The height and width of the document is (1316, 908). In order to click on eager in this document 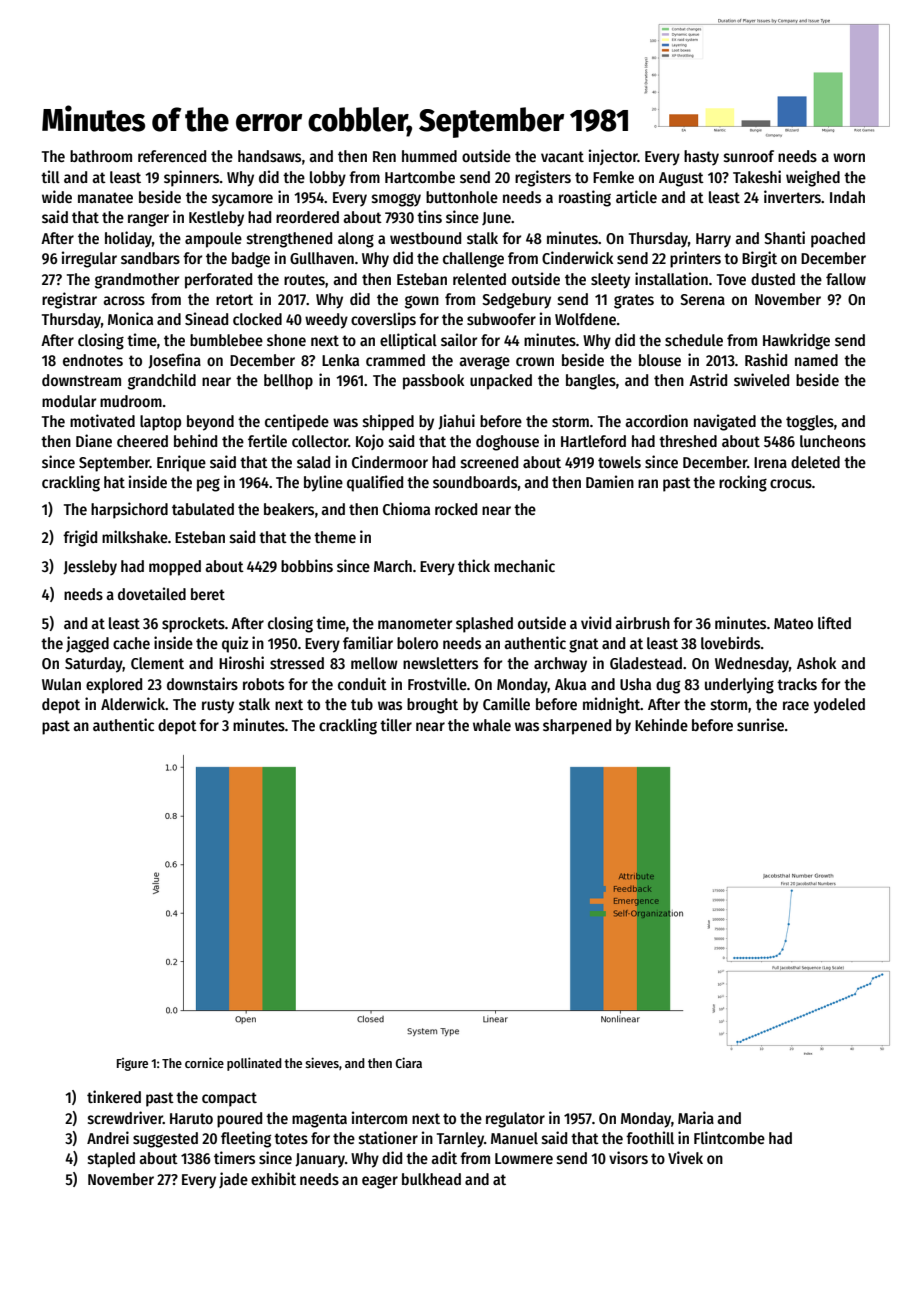, I will do `click(380, 1182)`.
